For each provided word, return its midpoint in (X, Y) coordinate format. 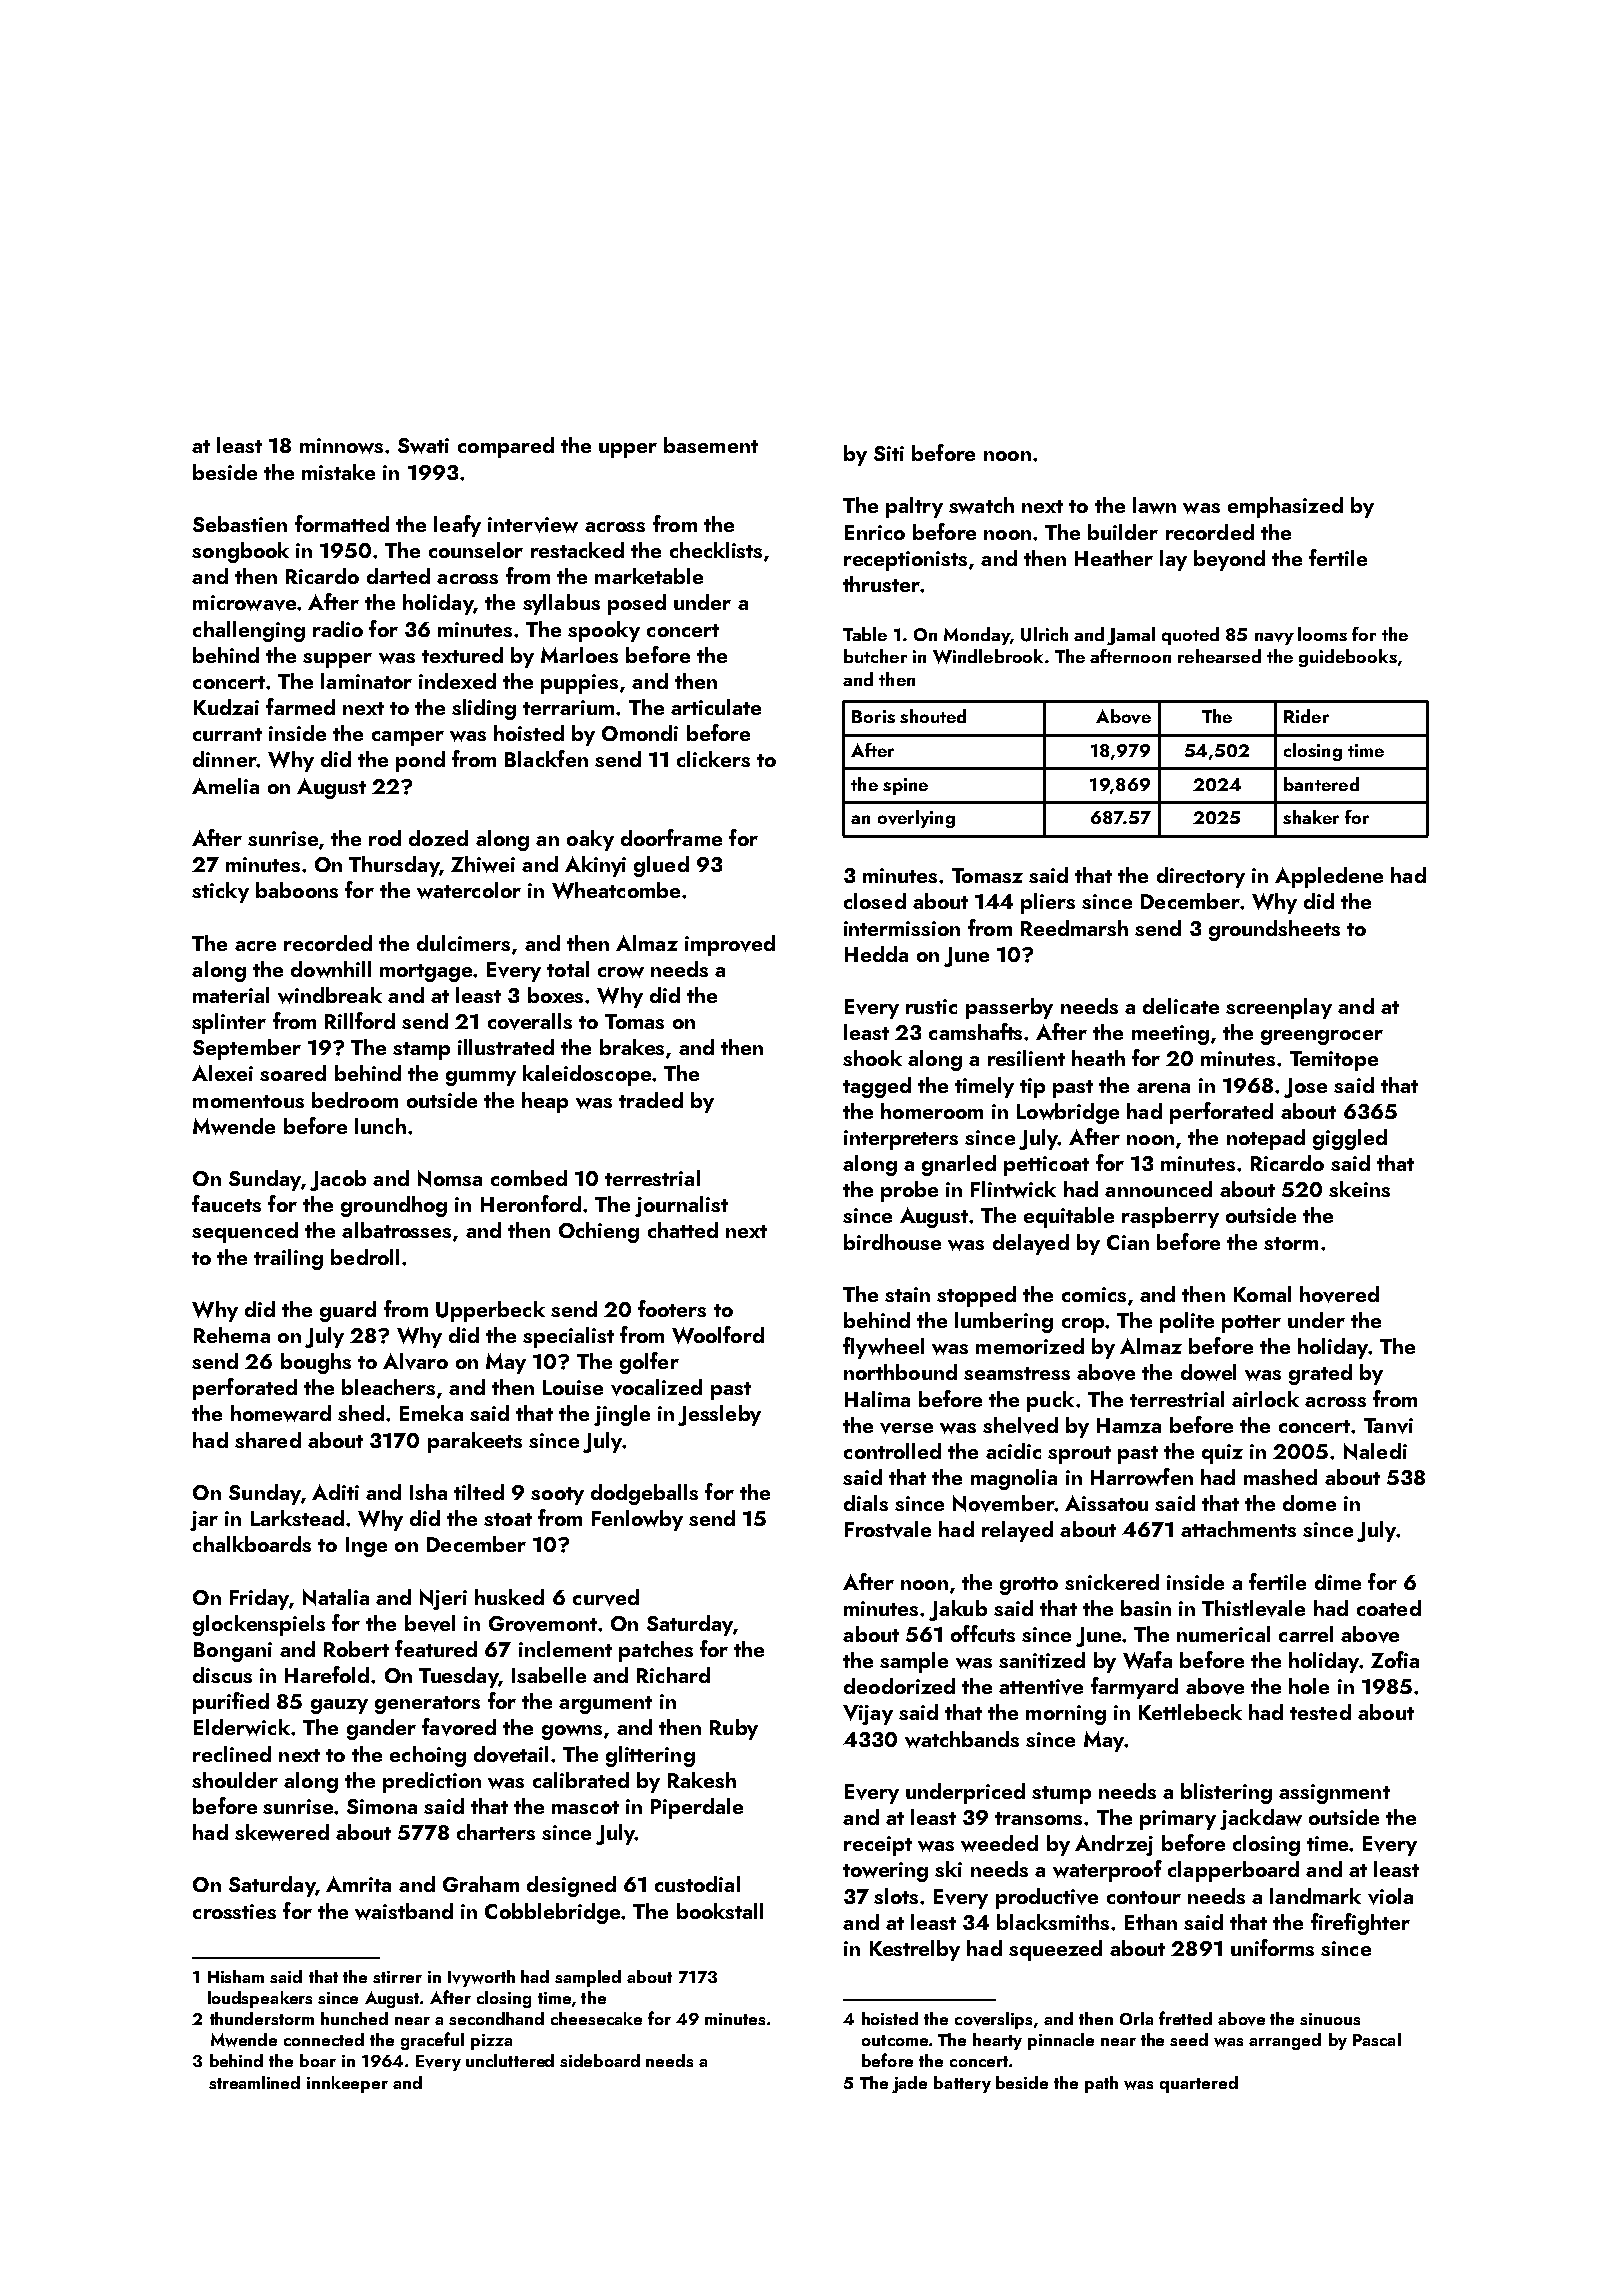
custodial (697, 1884)
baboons (297, 890)
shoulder (235, 1780)
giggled (1350, 1139)
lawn (1154, 505)
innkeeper (347, 2084)
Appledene (1329, 877)
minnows (341, 446)
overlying (916, 819)
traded (651, 1100)
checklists (716, 550)
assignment (1334, 1794)
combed (529, 1178)
